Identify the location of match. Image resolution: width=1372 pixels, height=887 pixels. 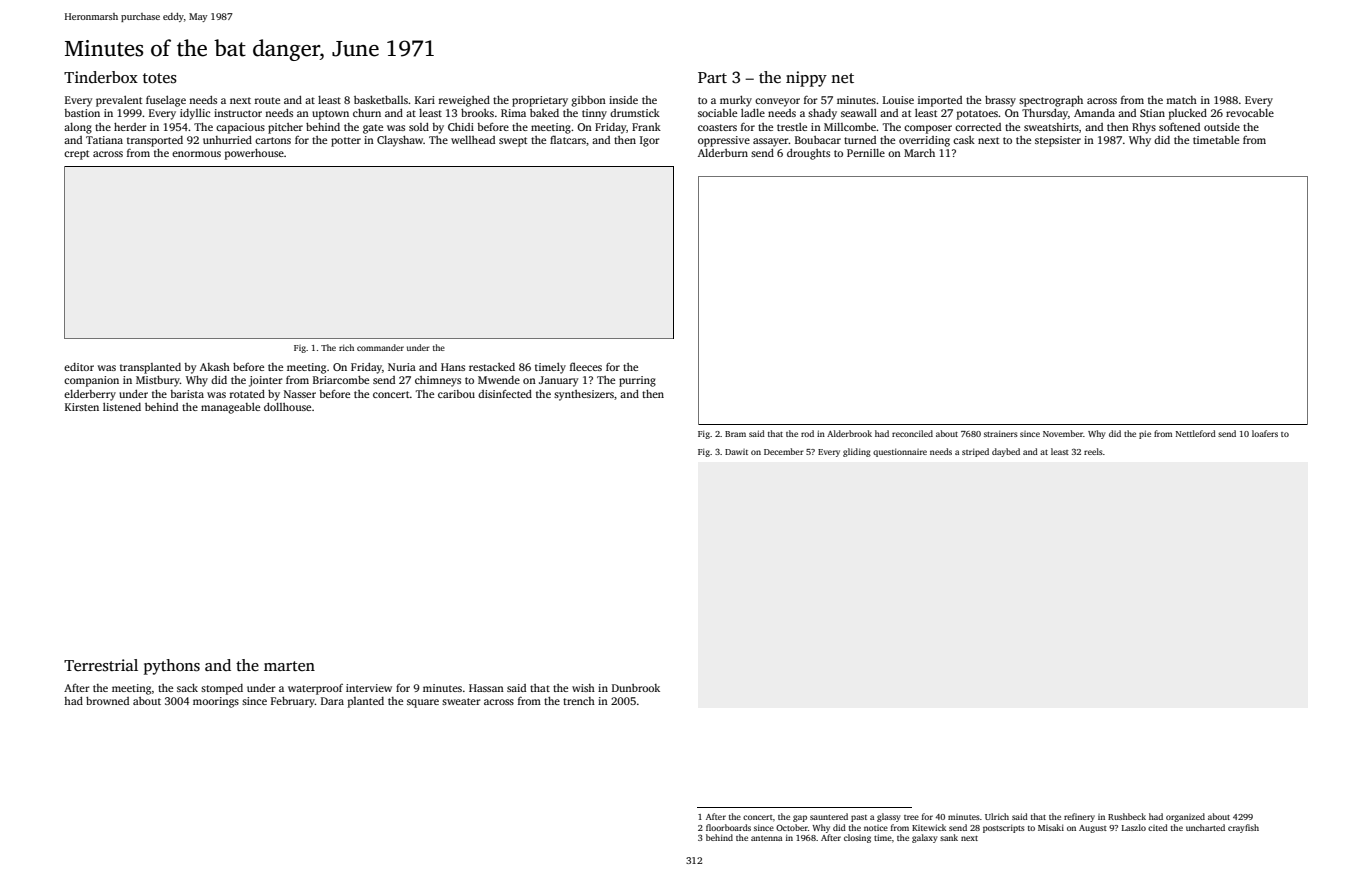
(1181, 100).
